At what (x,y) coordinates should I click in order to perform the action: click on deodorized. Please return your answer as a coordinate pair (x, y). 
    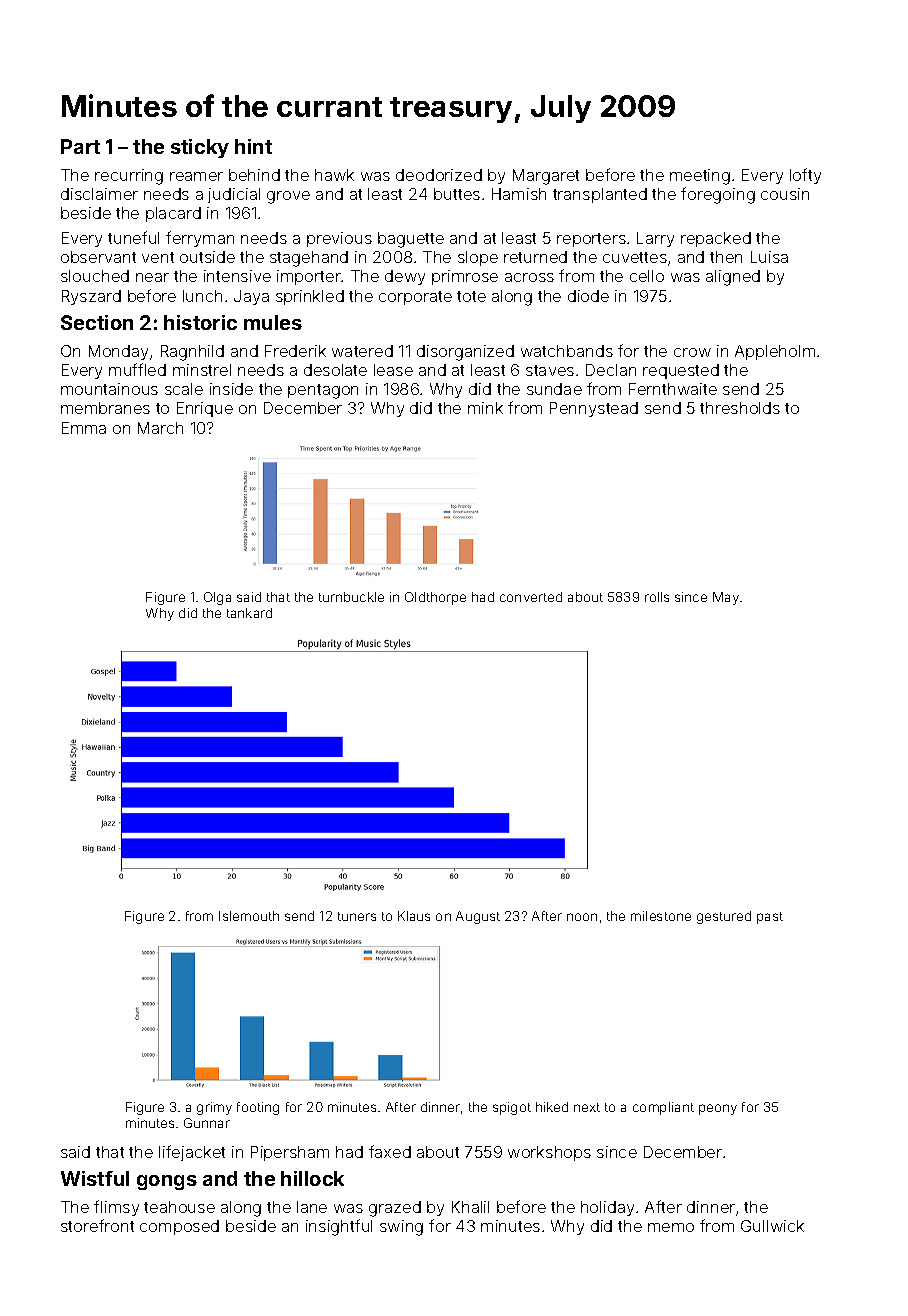
    Looking at the image, I should click on (439, 175).
